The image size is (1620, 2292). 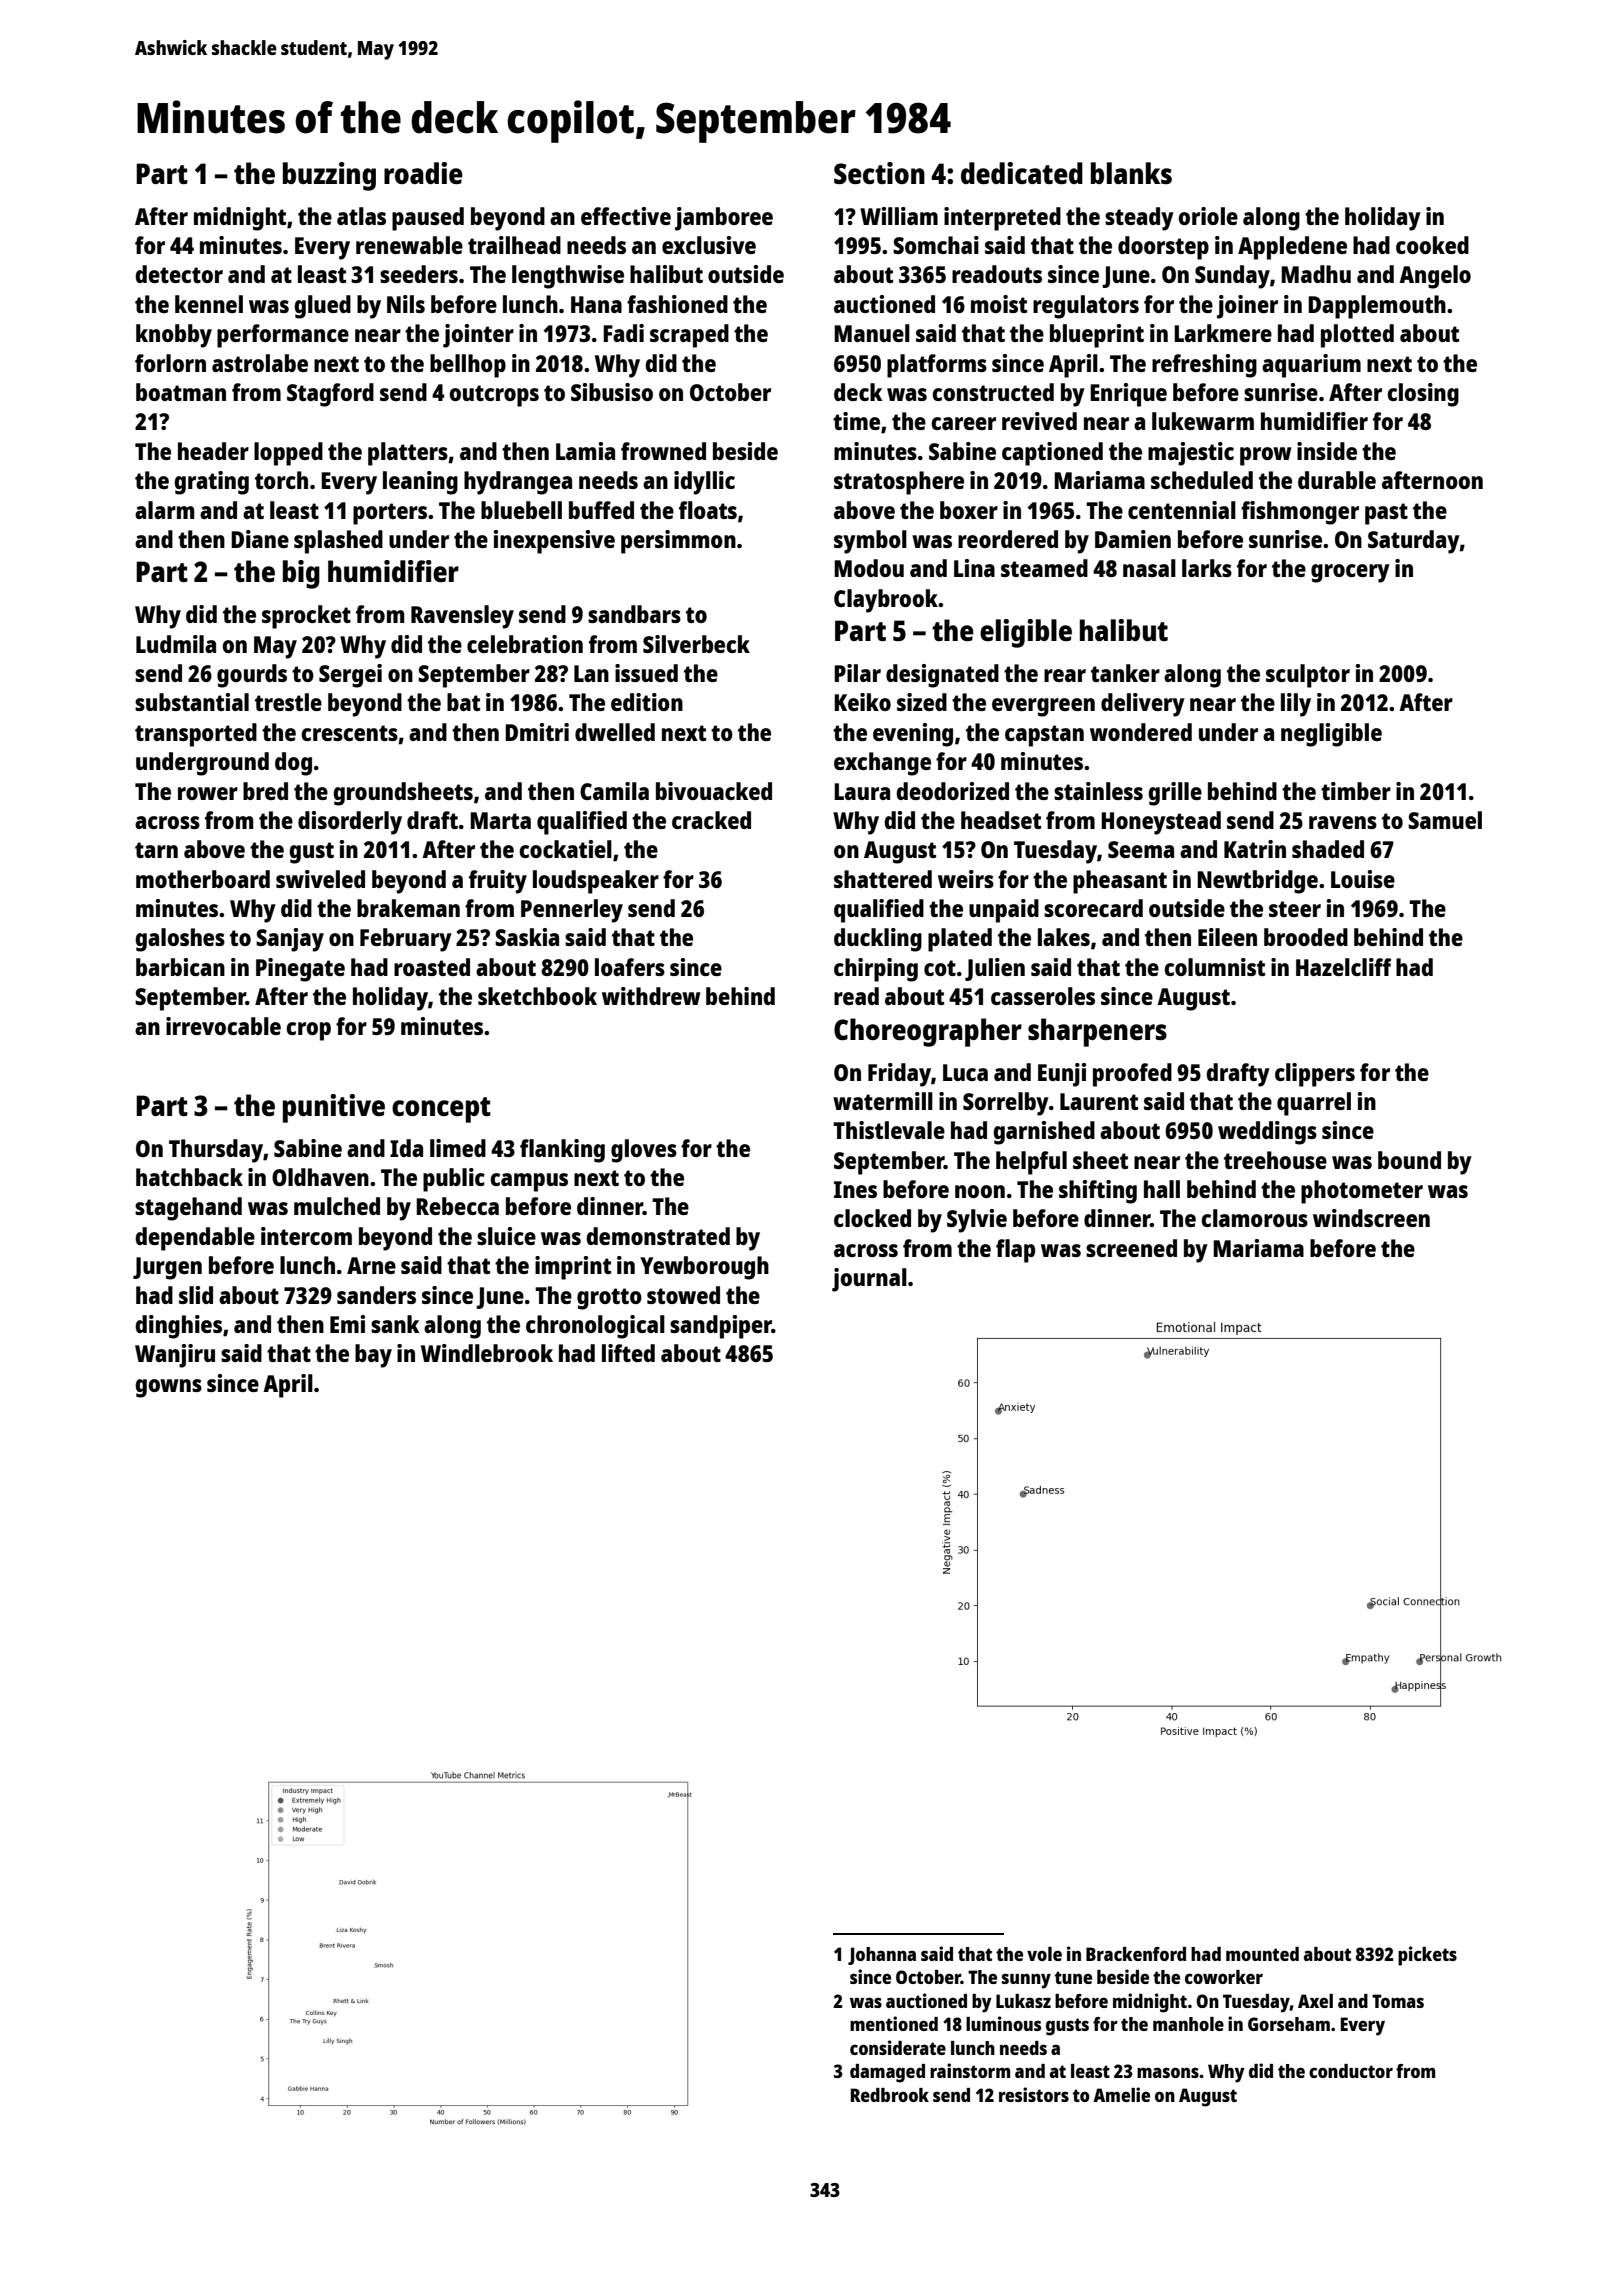 What do you see at coordinates (1315, 1075) in the document?
I see `clippers` at bounding box center [1315, 1075].
